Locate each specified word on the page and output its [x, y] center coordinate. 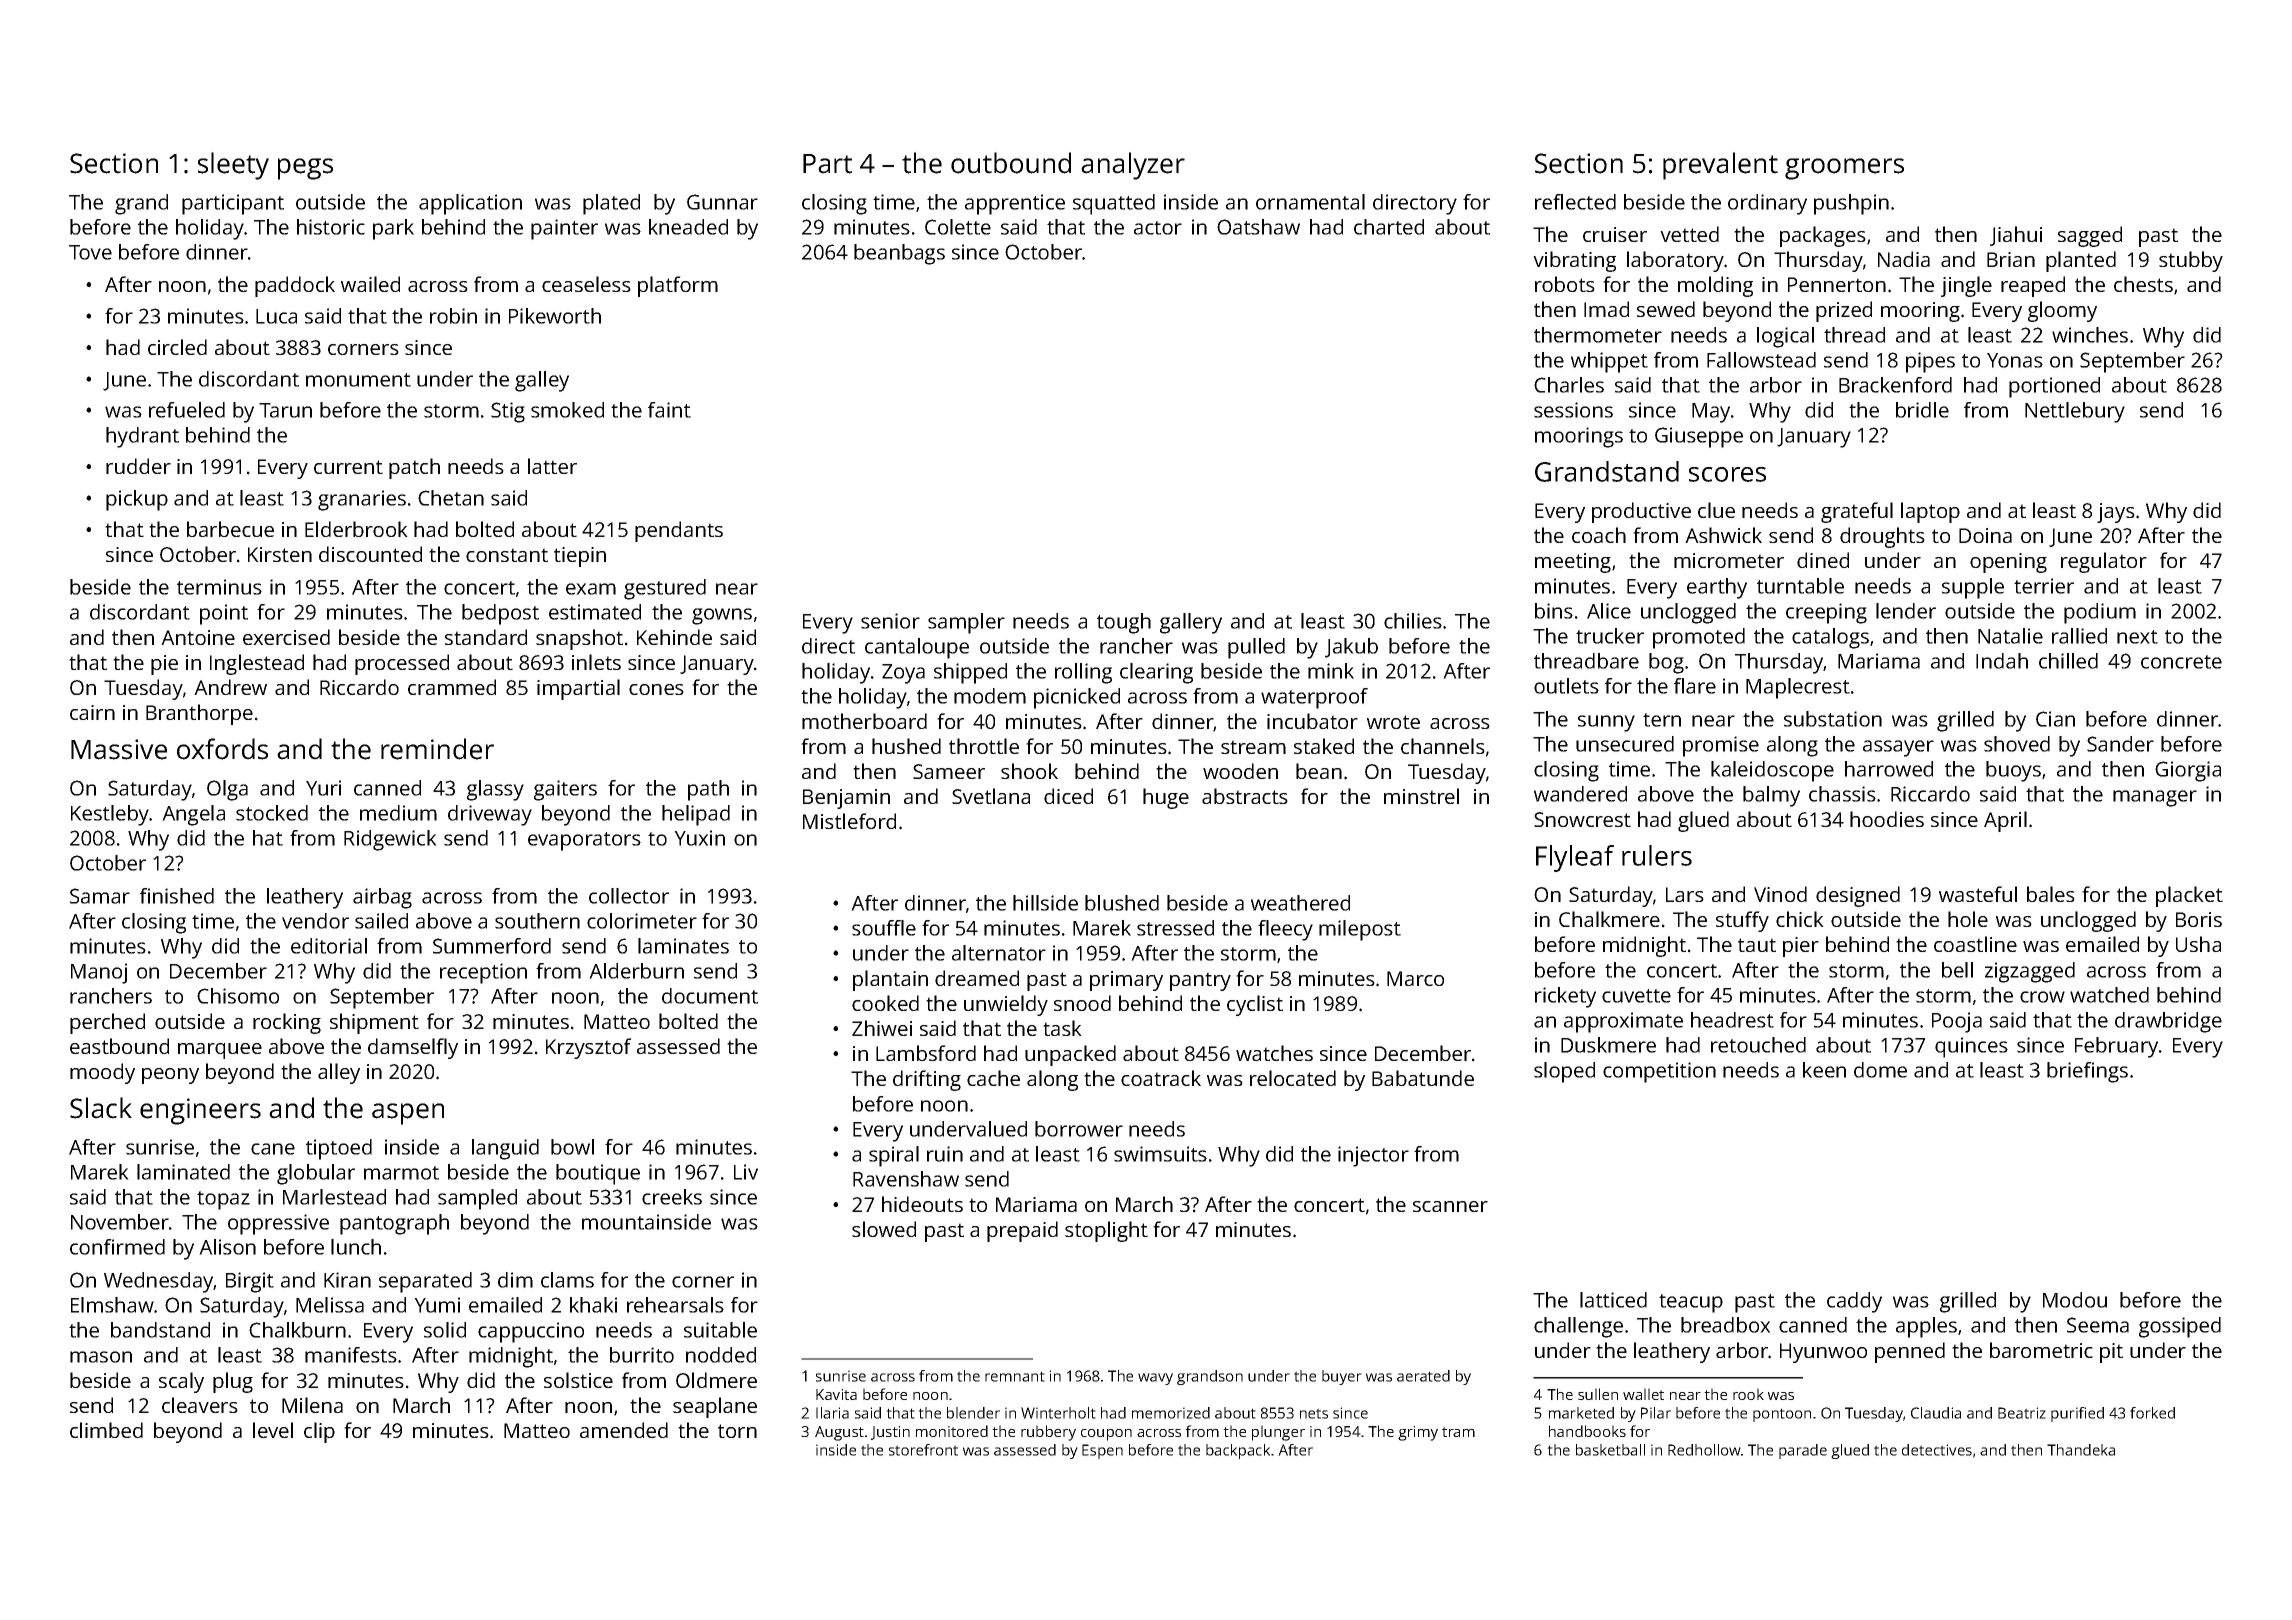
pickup [137, 500]
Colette [958, 227]
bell [1957, 970]
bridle [1922, 410]
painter [564, 229]
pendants [679, 531]
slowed [884, 1229]
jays [2116, 513]
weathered [1300, 903]
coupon [1106, 1435]
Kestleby [110, 815]
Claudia [1936, 1413]
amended [624, 1430]
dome [1880, 1070]
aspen [408, 1114]
